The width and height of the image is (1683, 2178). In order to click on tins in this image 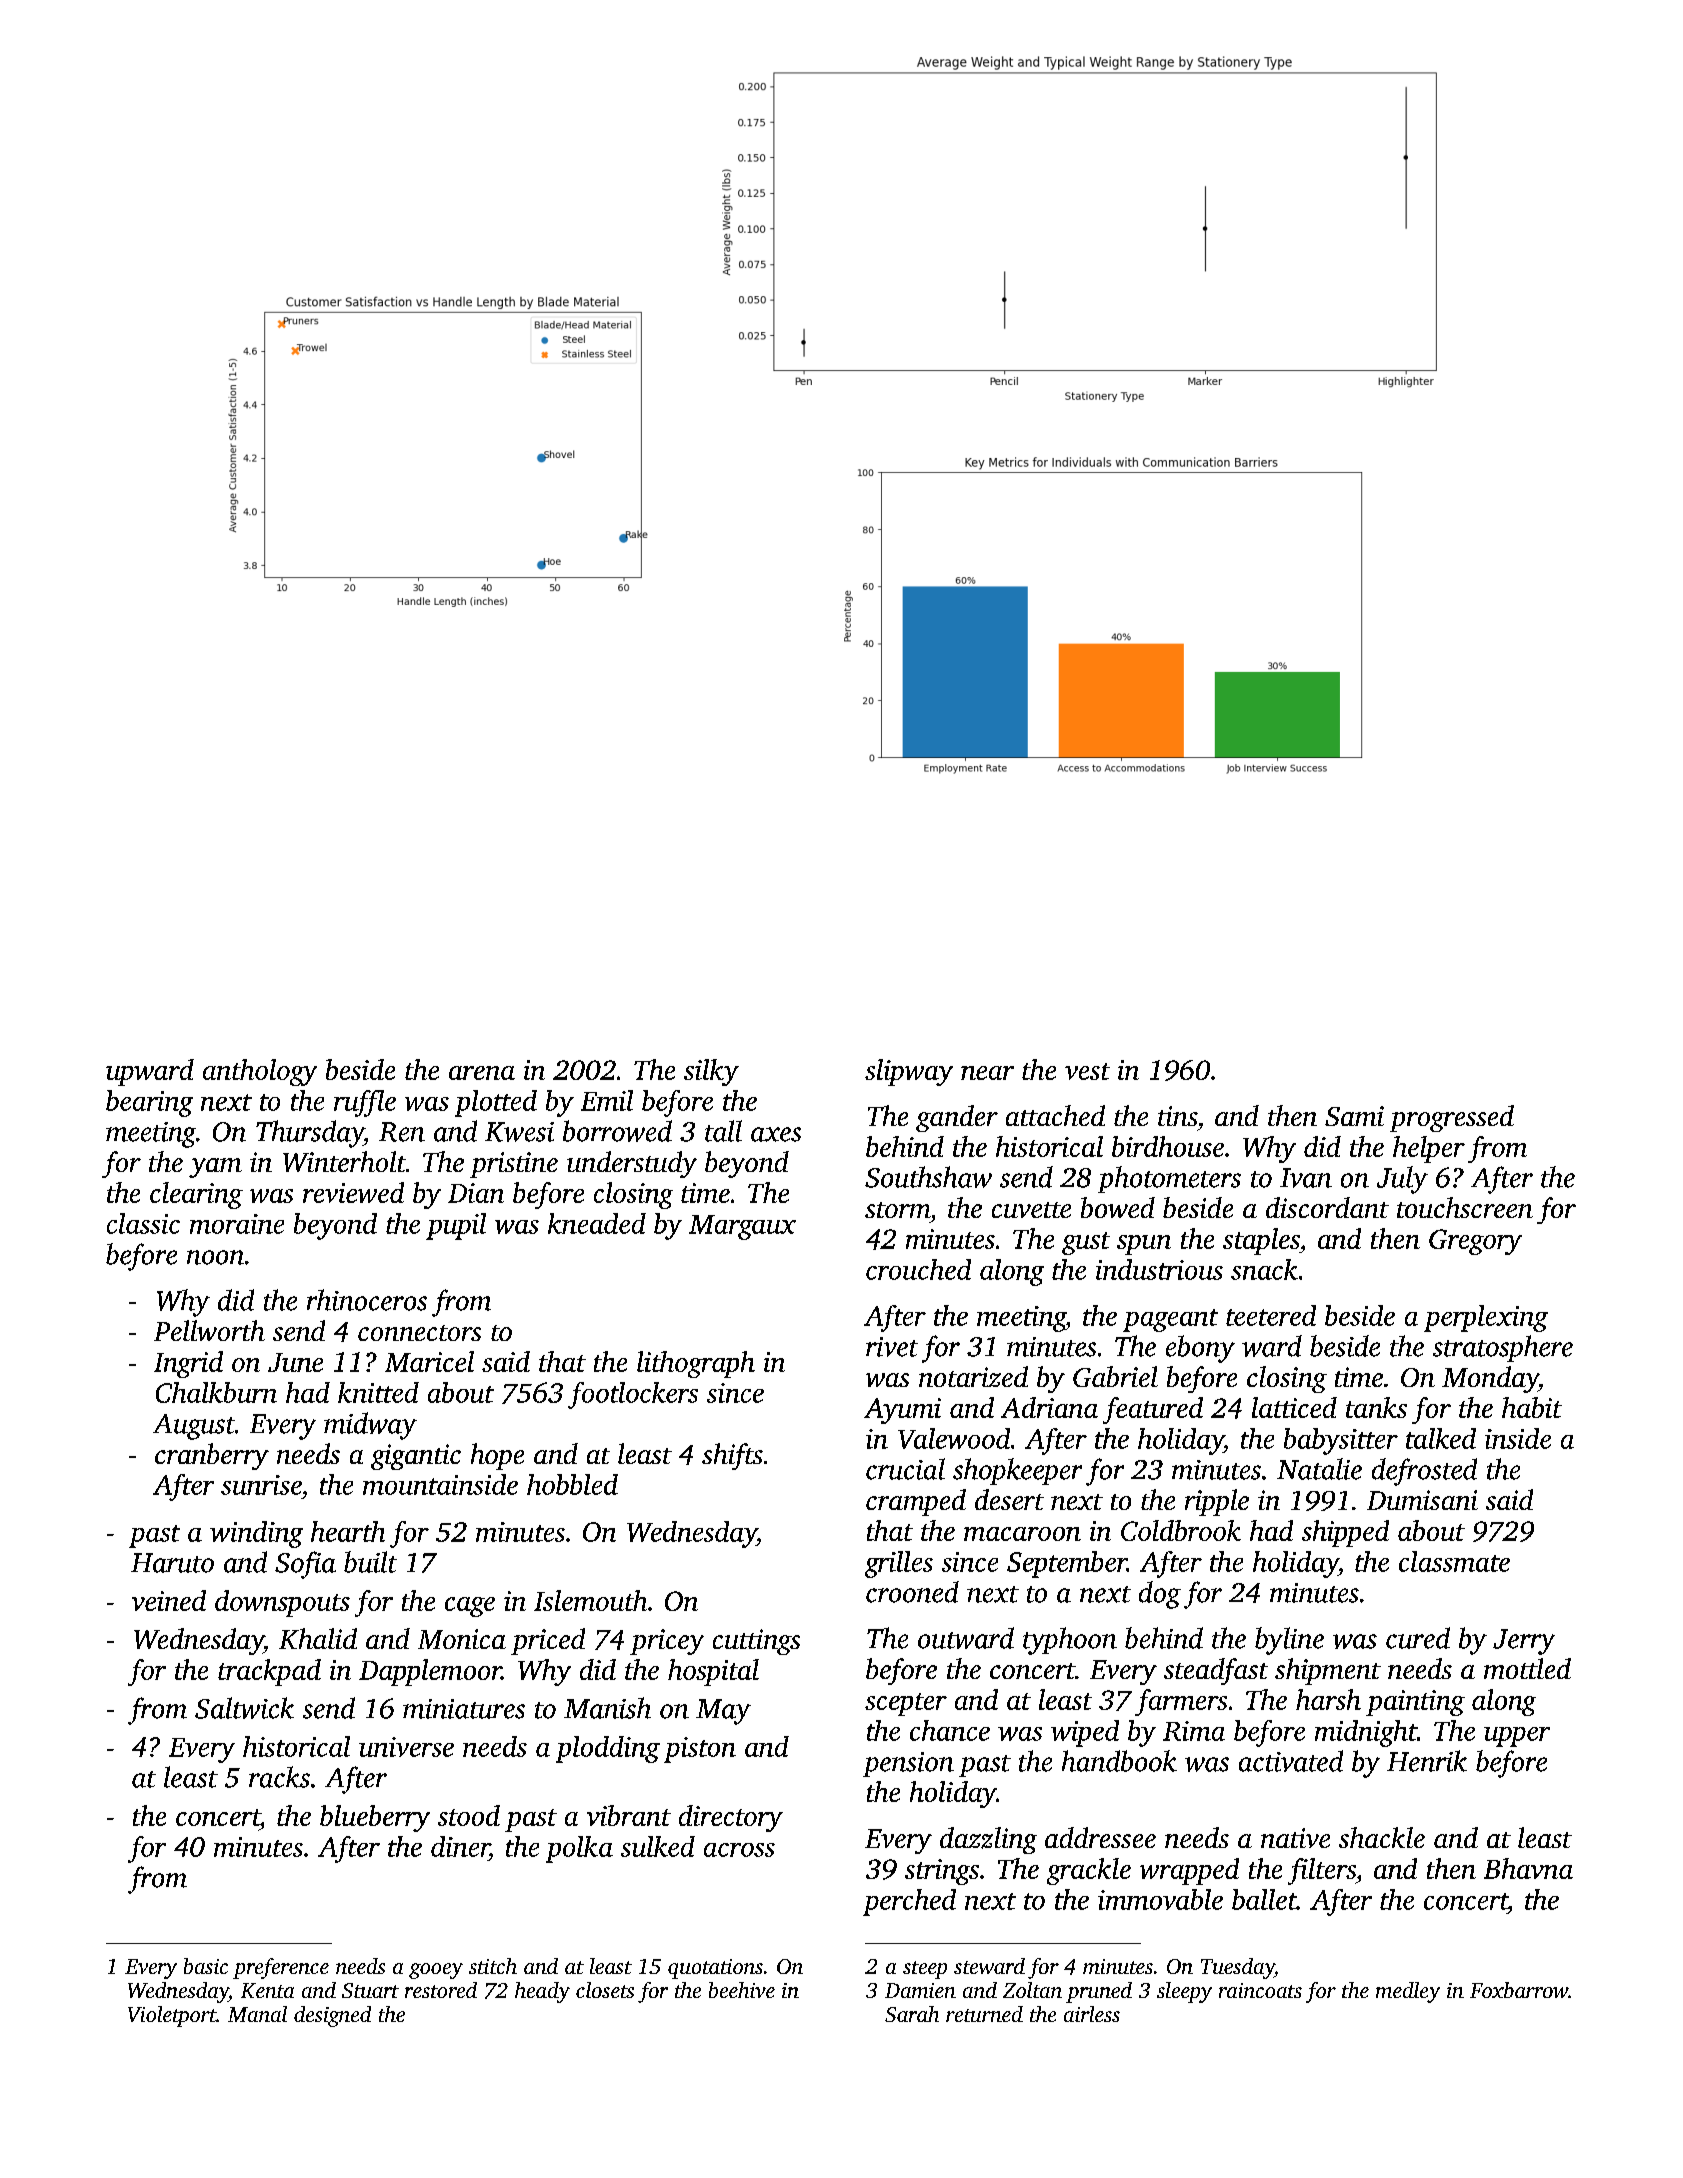, I will do `click(1177, 1116)`.
